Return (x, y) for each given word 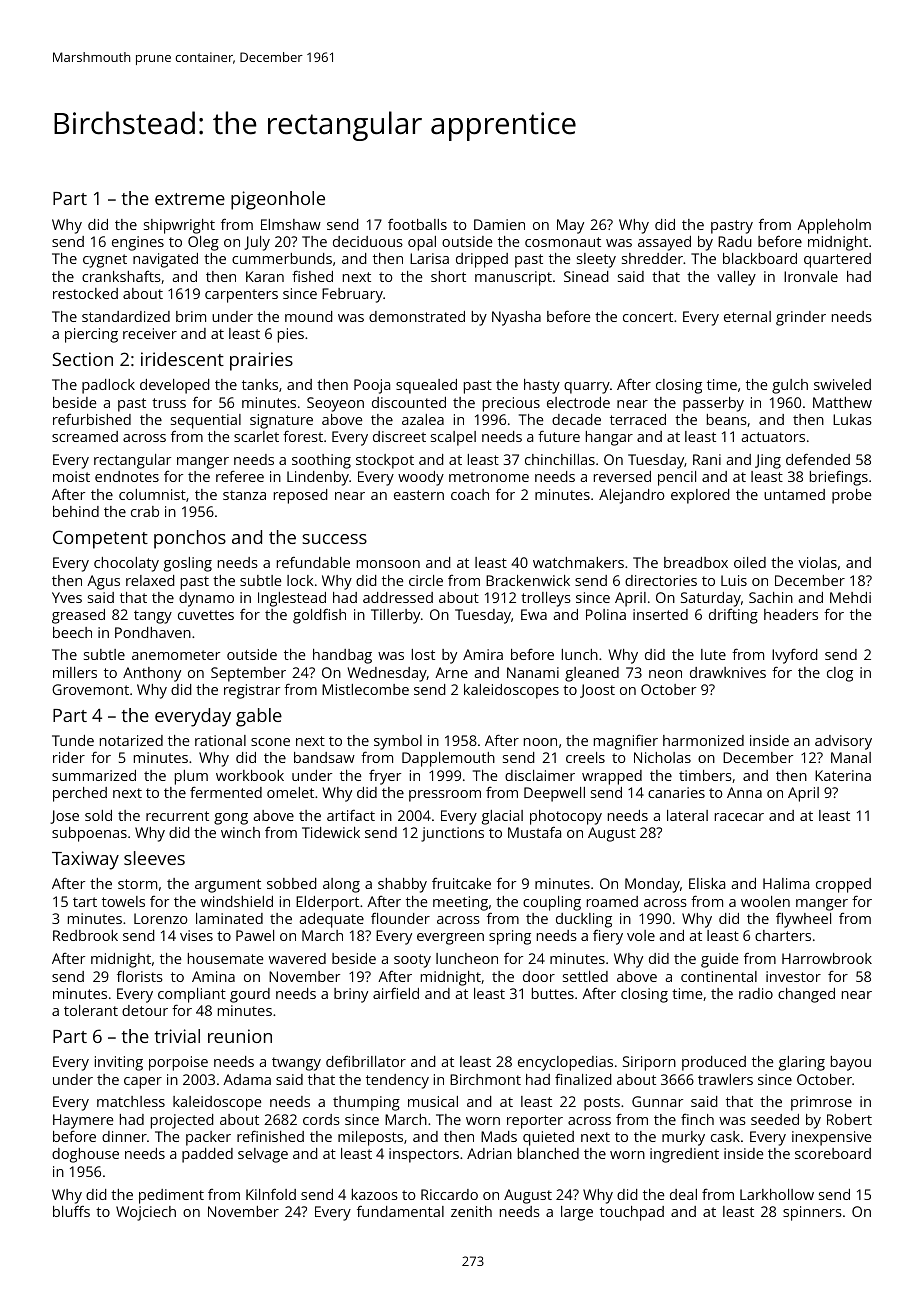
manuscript (513, 278)
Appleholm (834, 226)
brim (191, 316)
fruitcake (461, 883)
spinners (812, 1213)
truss (169, 403)
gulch (790, 386)
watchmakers (578, 562)
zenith (471, 1211)
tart (85, 902)
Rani (707, 459)
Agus (103, 582)
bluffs (71, 1211)
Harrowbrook (827, 958)
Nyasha (516, 318)
